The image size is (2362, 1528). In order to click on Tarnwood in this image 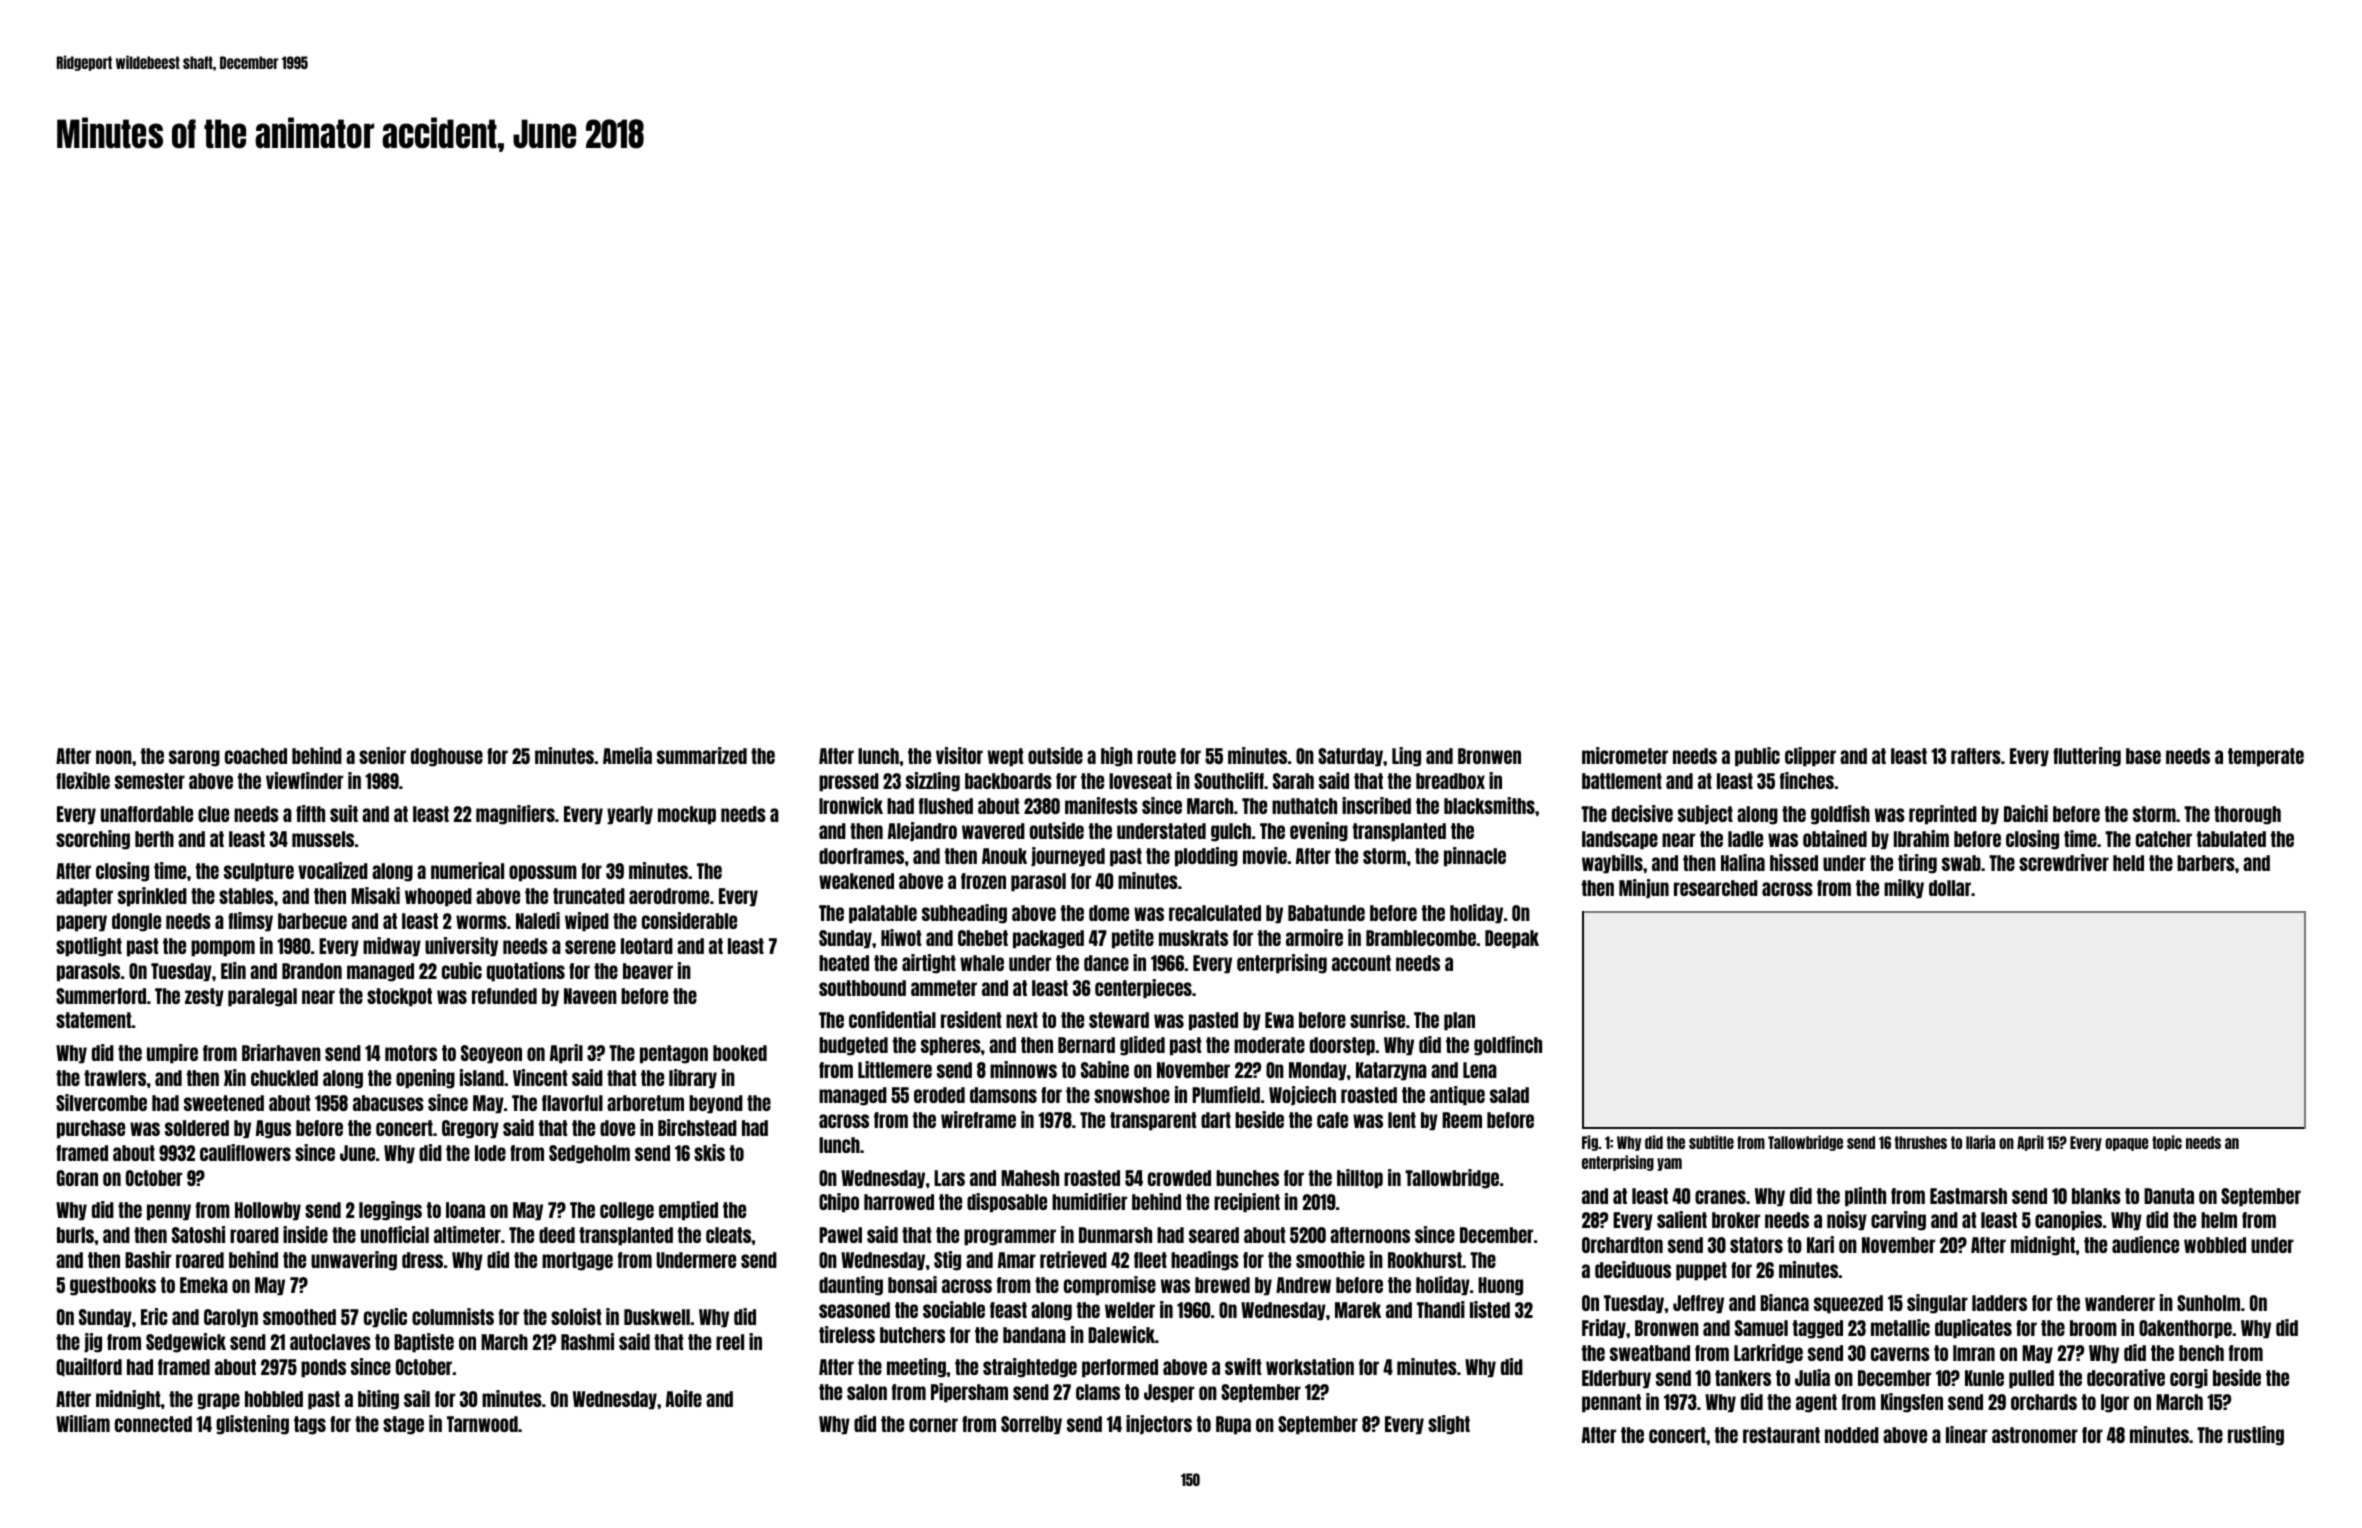, I will do `click(482, 1424)`.
